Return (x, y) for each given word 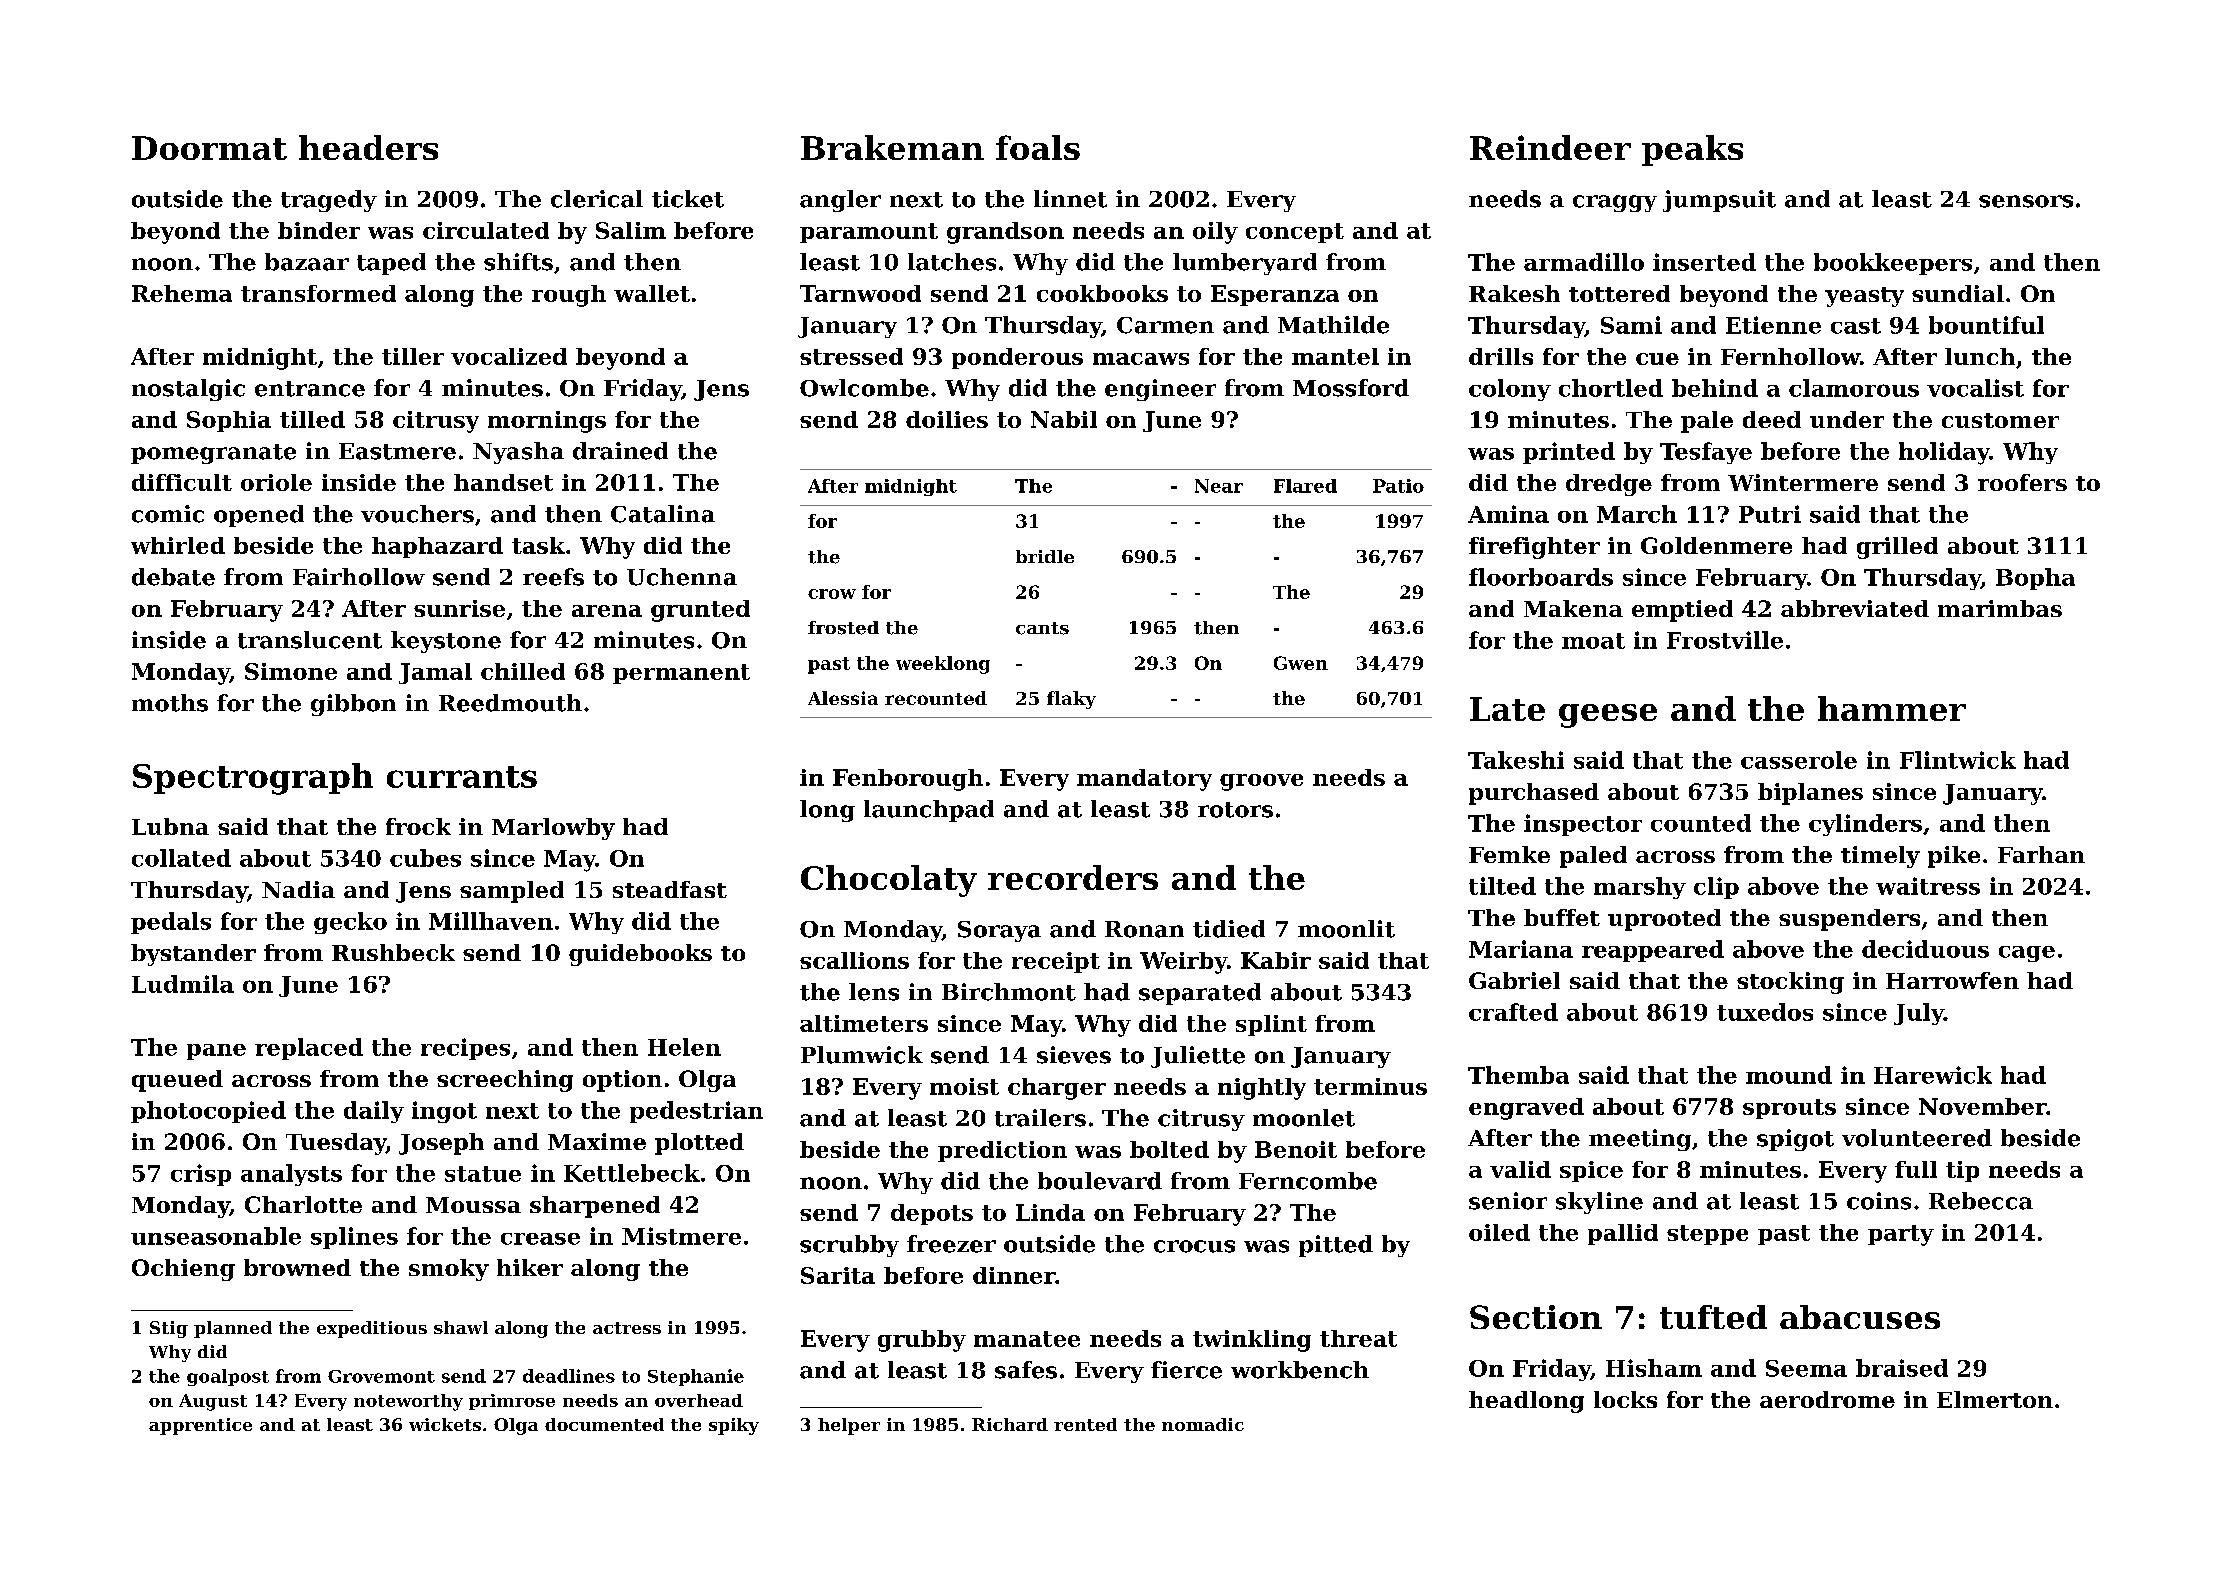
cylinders (1865, 825)
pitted (1336, 1246)
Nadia (298, 889)
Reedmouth (510, 703)
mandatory (1144, 780)
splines (354, 1238)
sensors (2026, 201)
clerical (597, 199)
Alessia (843, 698)
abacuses (1860, 1317)
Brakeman (892, 147)
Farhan (2041, 854)
